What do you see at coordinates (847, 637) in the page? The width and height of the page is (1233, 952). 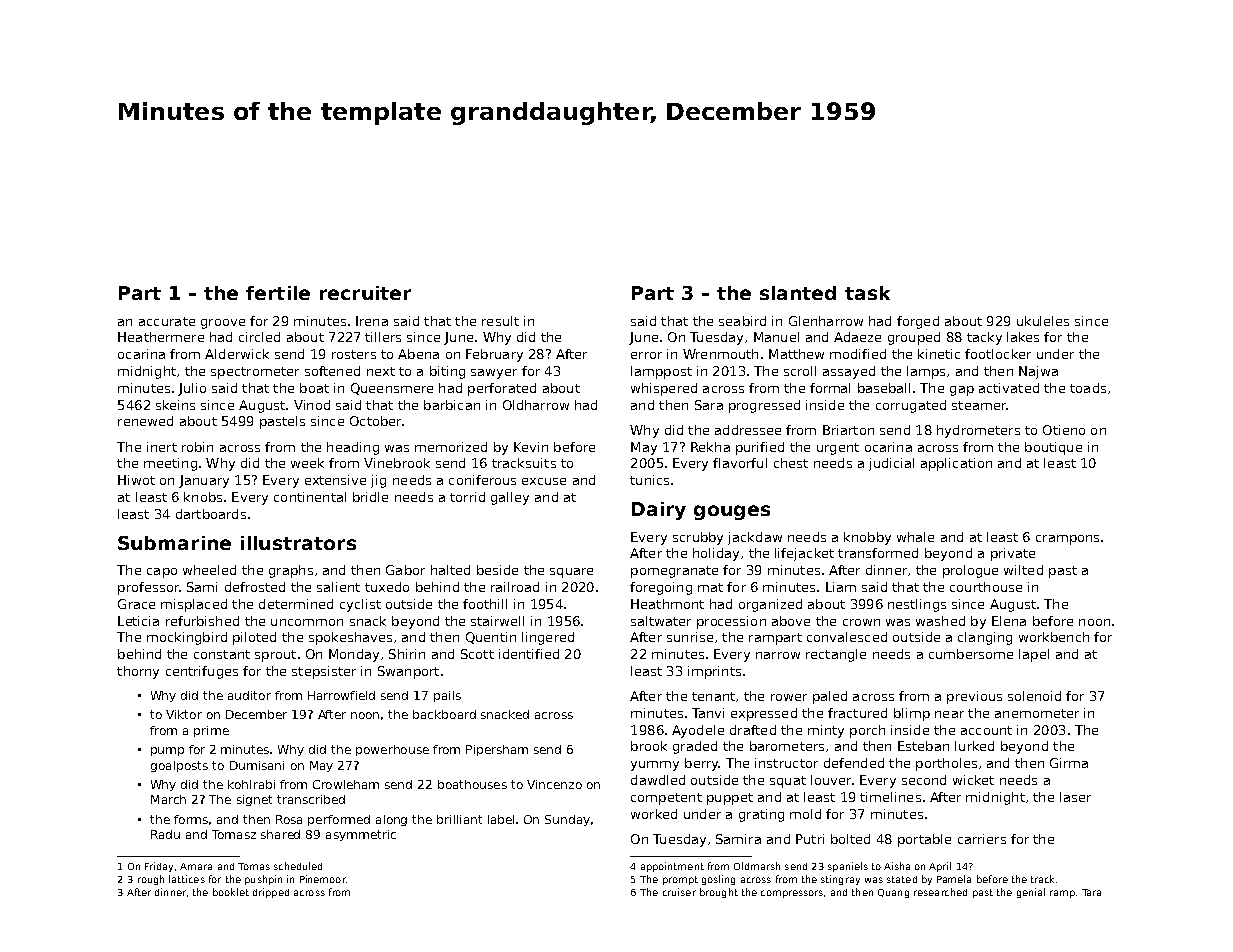 I see `convalesced` at bounding box center [847, 637].
